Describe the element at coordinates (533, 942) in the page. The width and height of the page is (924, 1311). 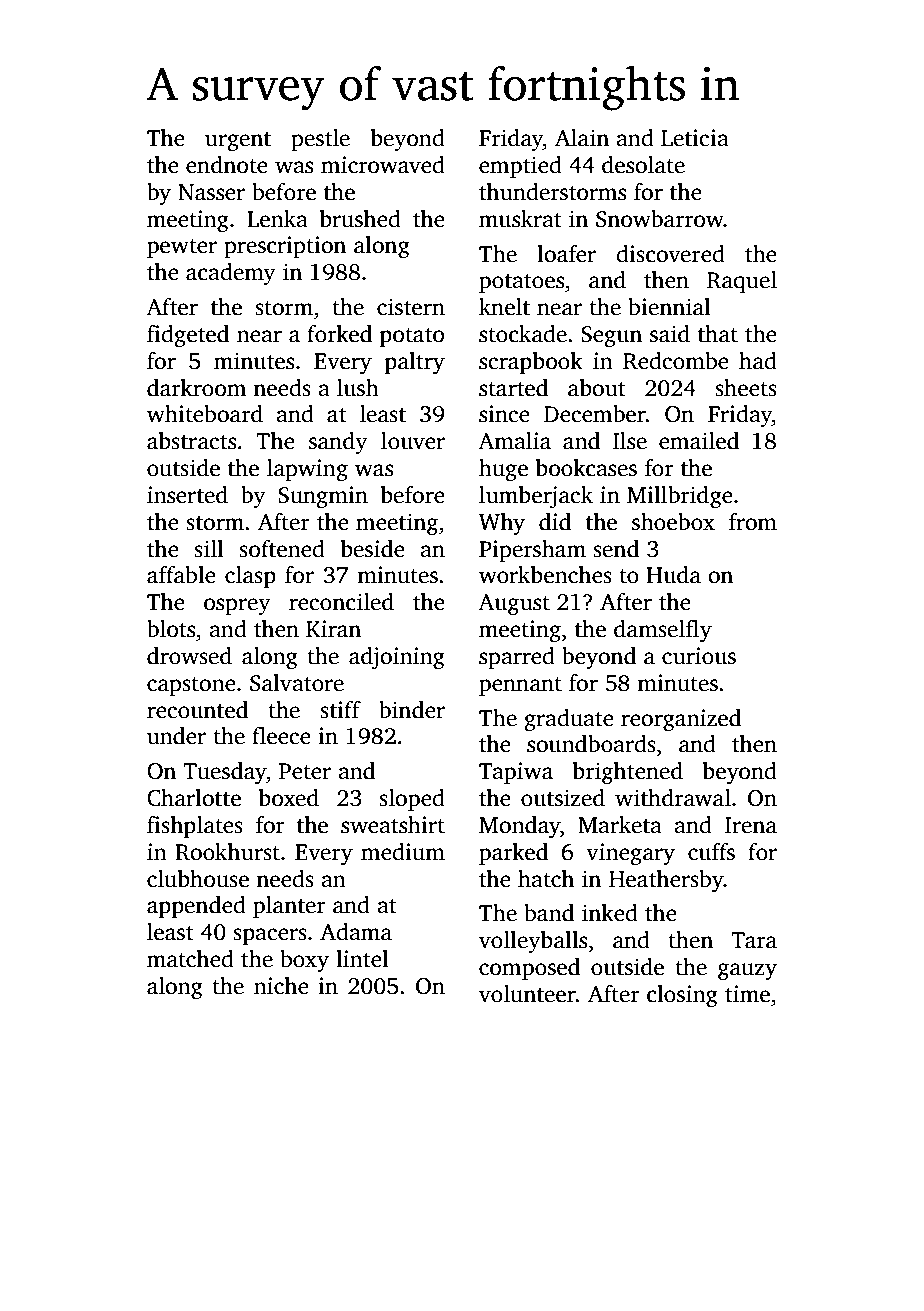
I see `volleyballs` at that location.
